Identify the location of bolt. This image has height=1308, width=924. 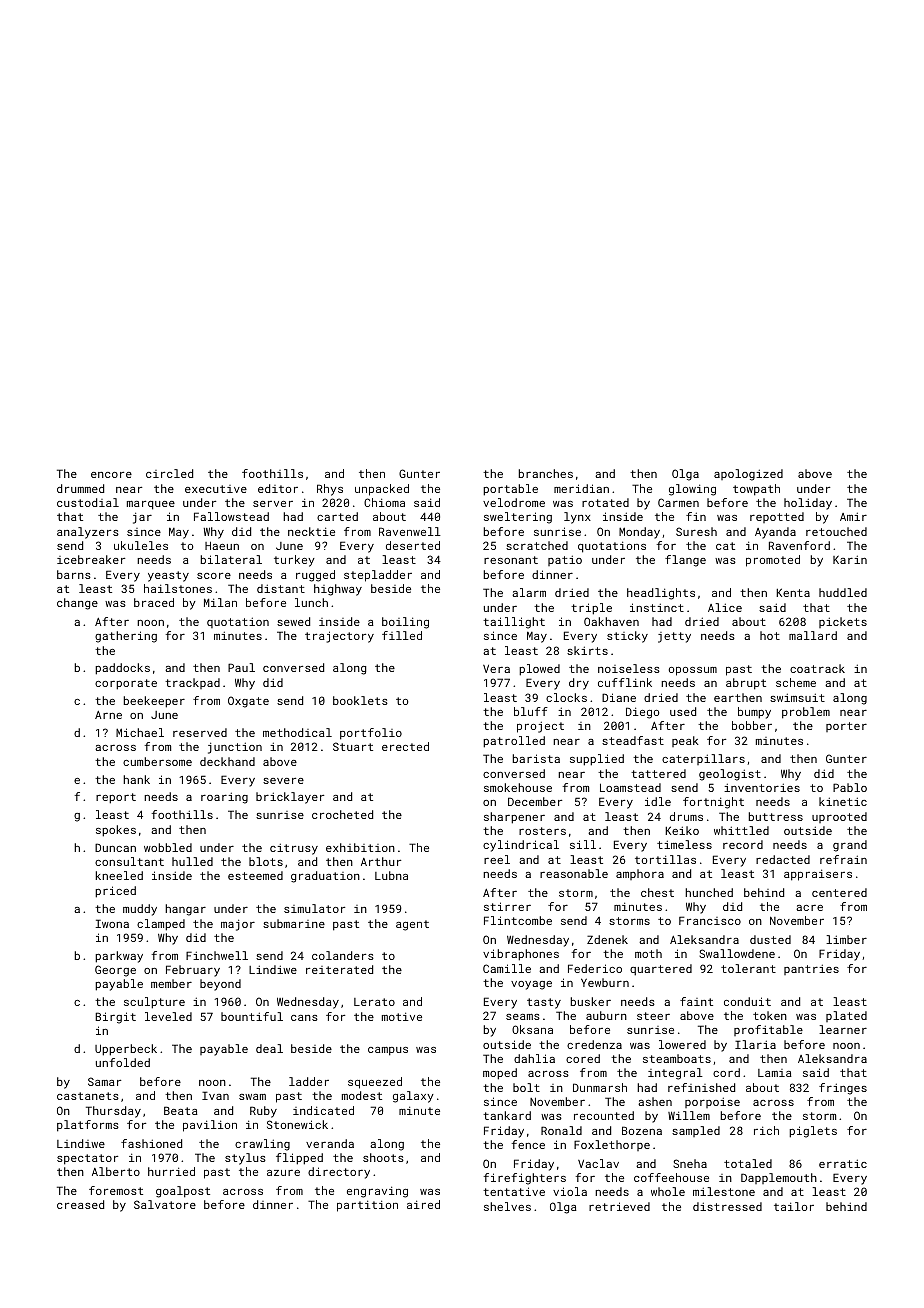
(526, 1087).
